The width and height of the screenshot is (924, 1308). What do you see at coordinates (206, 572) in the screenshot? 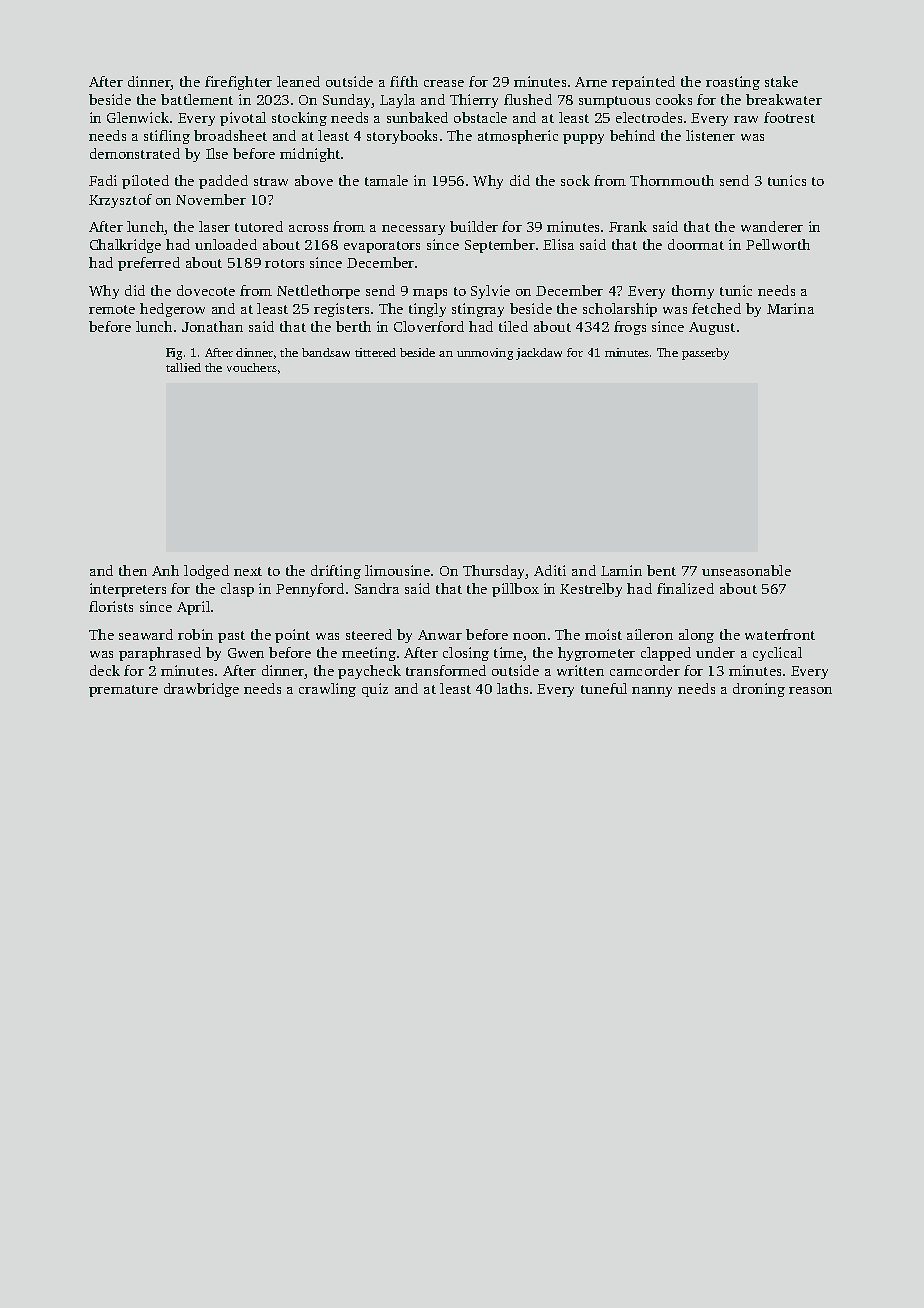
I see `lodged` at bounding box center [206, 572].
